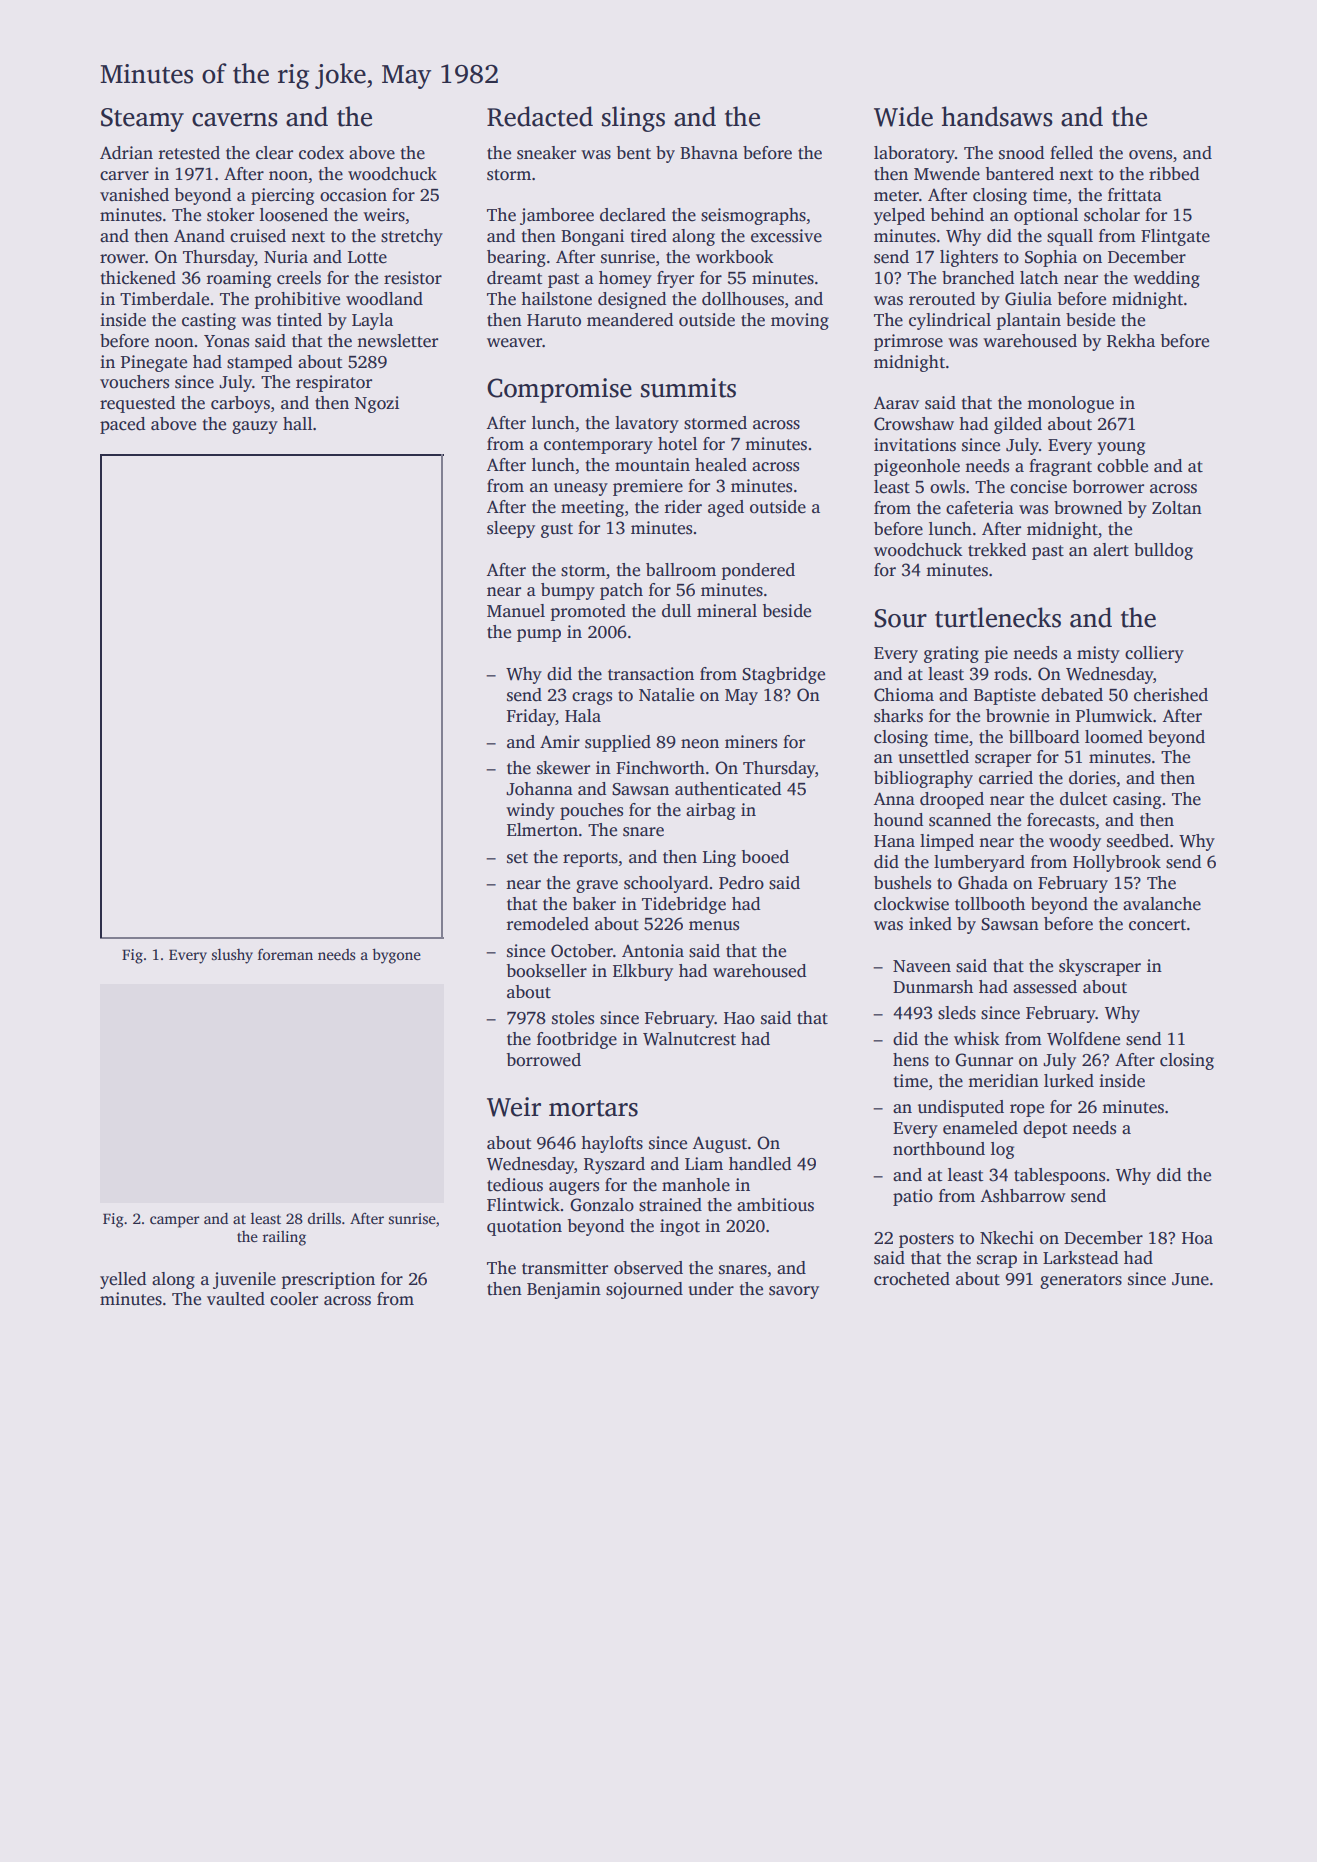  I want to click on limped, so click(947, 842).
